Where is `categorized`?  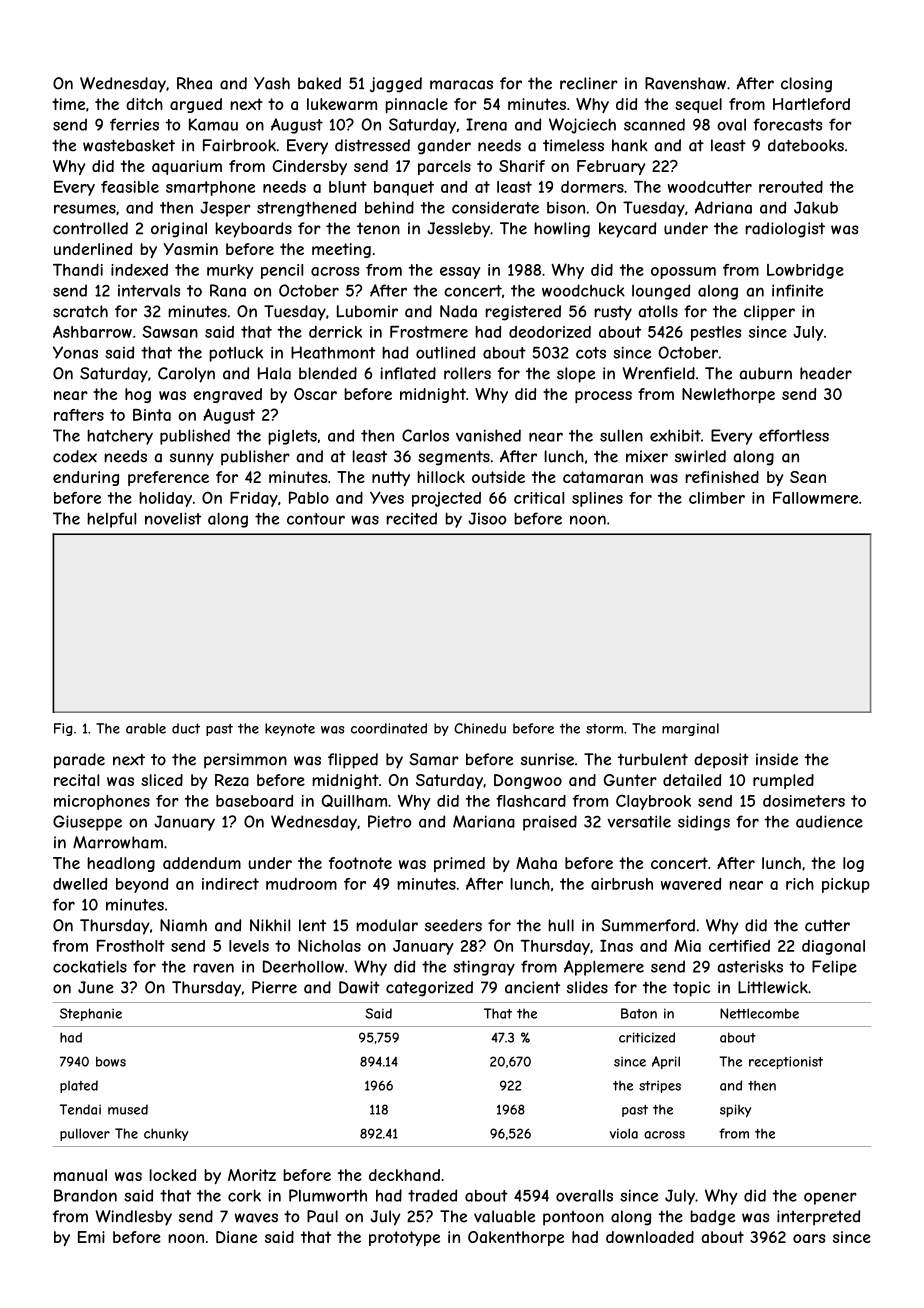
categorized is located at coordinates (429, 989).
